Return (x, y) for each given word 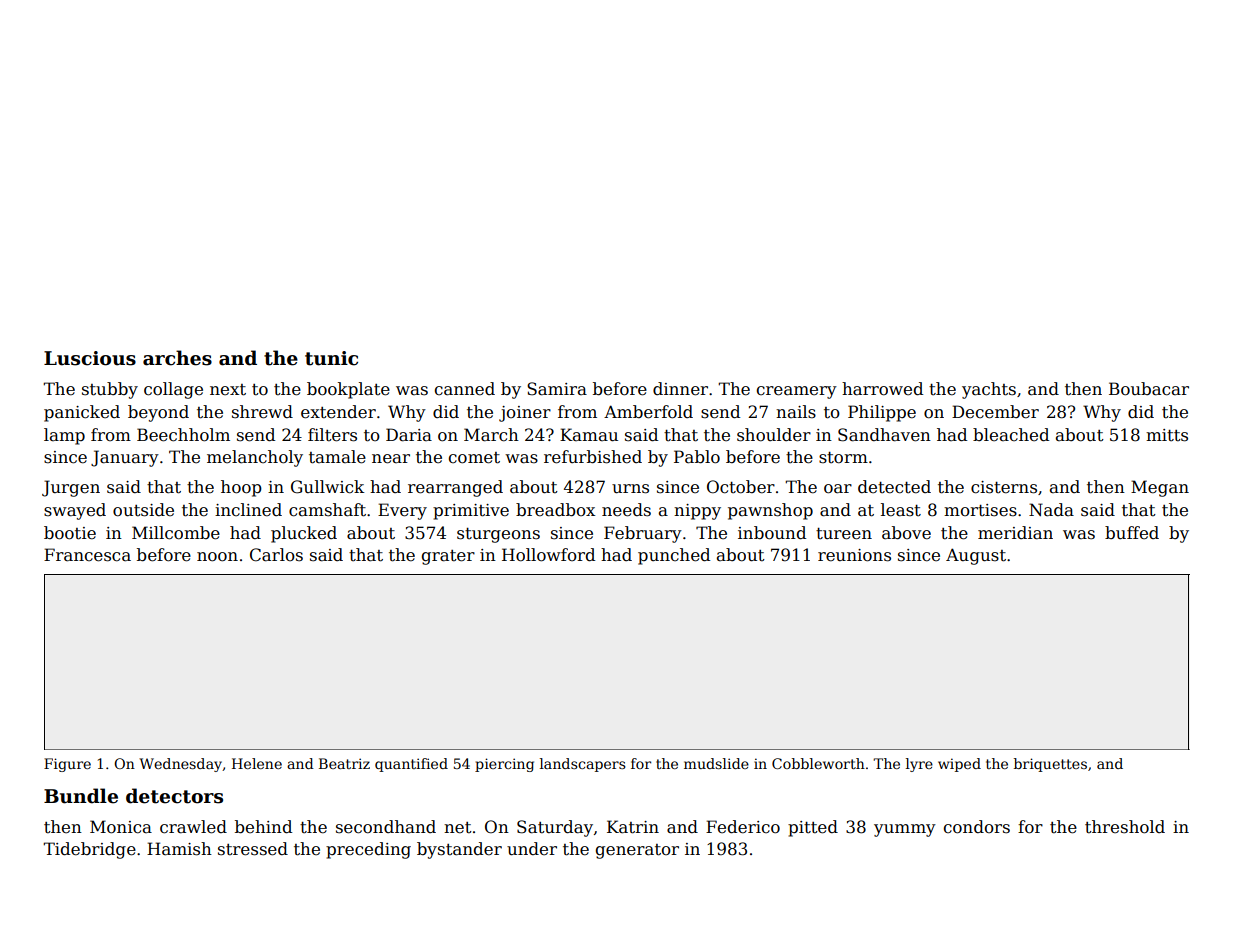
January (125, 458)
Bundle (81, 796)
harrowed (882, 389)
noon (217, 557)
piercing (504, 765)
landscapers (583, 765)
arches (177, 358)
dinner (680, 389)
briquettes (1050, 765)
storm (843, 458)
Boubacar (1149, 389)
